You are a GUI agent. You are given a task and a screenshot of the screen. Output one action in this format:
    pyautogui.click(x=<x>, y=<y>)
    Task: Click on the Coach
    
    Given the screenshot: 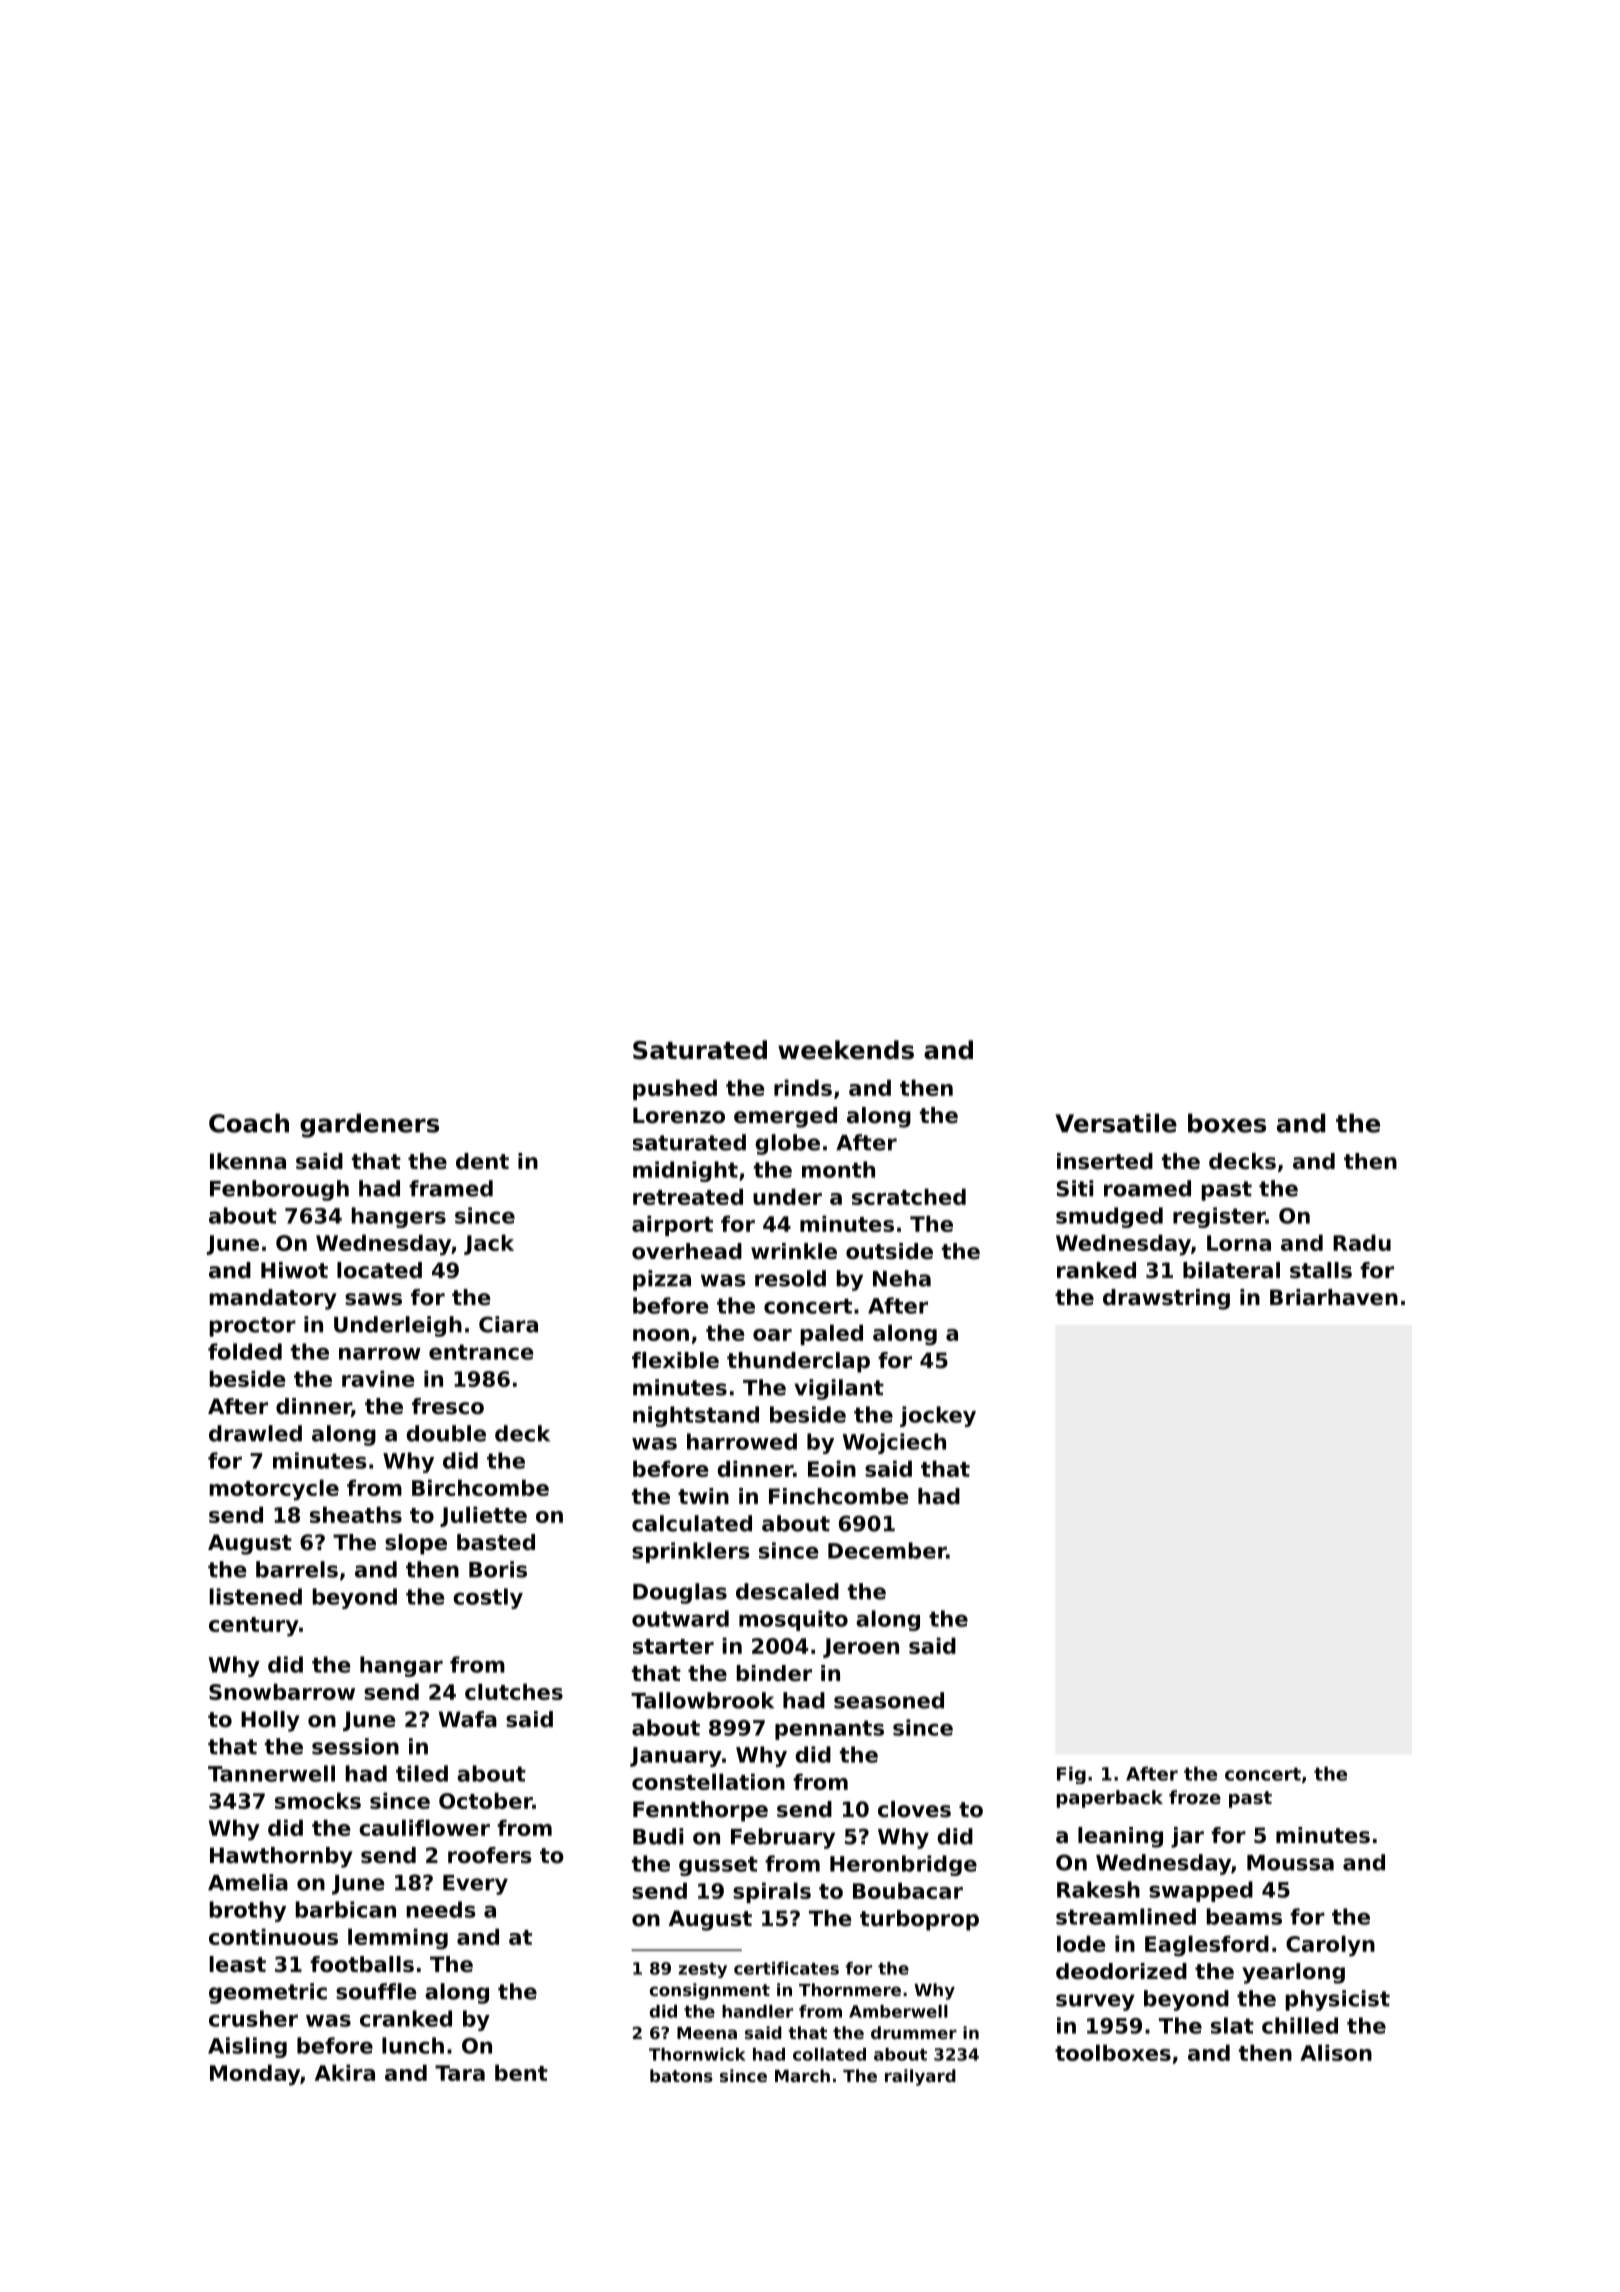 What is the action you would take?
    pyautogui.click(x=249, y=1123)
